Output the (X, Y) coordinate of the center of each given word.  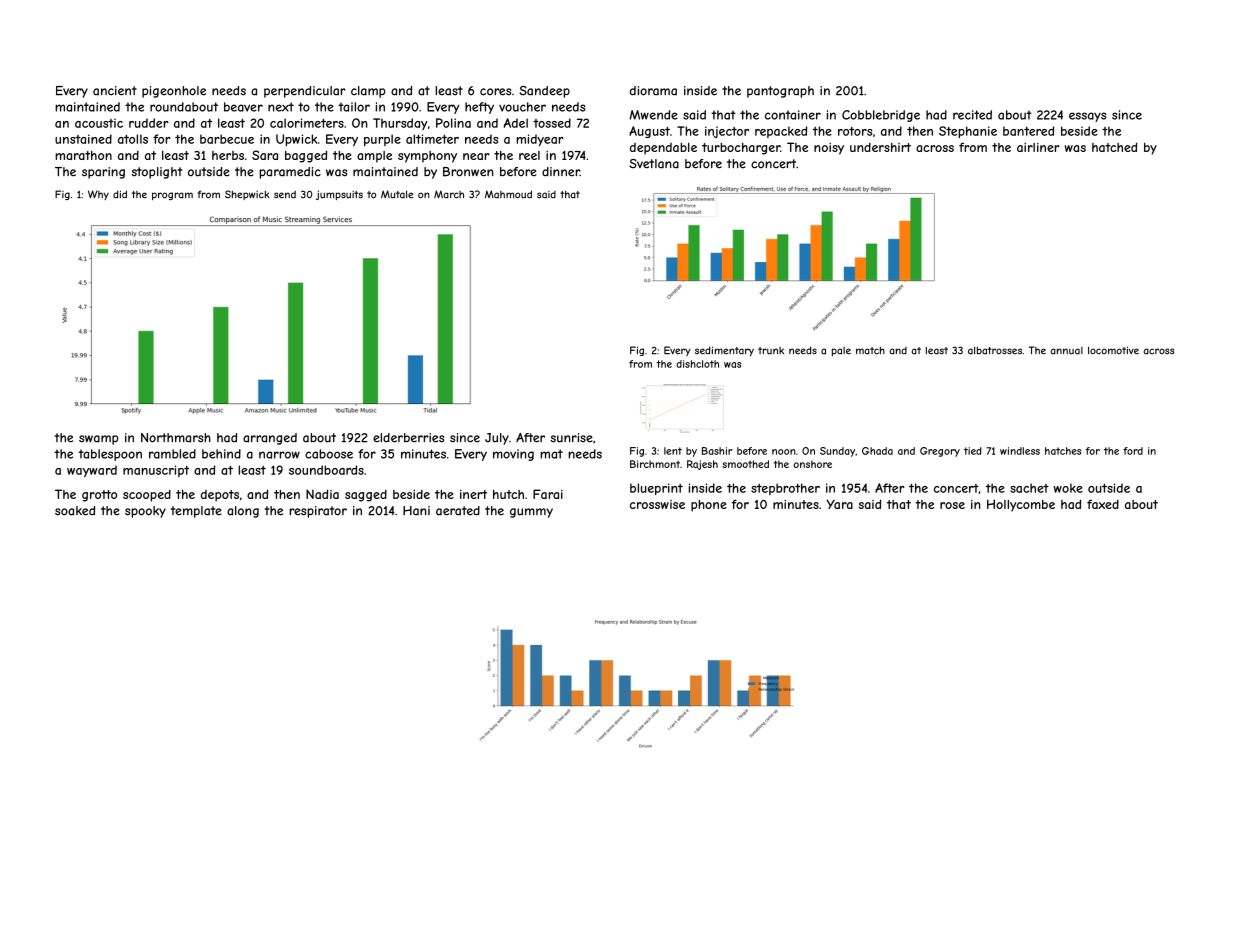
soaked (75, 511)
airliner (1038, 147)
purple (382, 140)
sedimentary (724, 351)
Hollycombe (1021, 505)
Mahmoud (508, 194)
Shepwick (247, 195)
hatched (1114, 147)
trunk (771, 351)
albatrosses (995, 350)
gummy (531, 513)
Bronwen (468, 172)
